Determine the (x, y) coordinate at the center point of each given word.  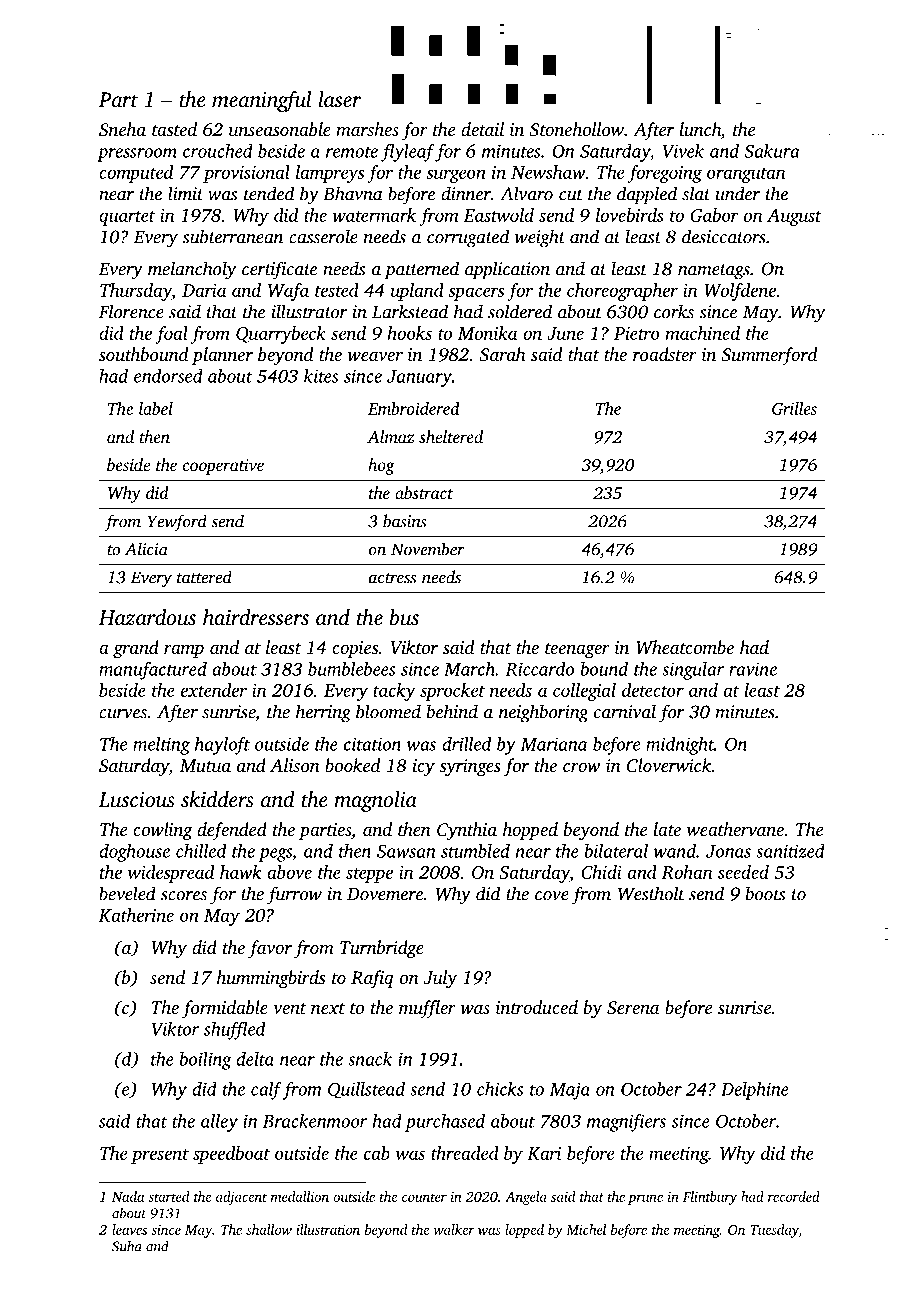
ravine (753, 669)
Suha (127, 1246)
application (507, 270)
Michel (586, 1229)
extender (214, 690)
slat (696, 193)
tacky (394, 692)
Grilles (794, 408)
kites (321, 376)
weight (540, 238)
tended (269, 193)
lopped (524, 1231)
